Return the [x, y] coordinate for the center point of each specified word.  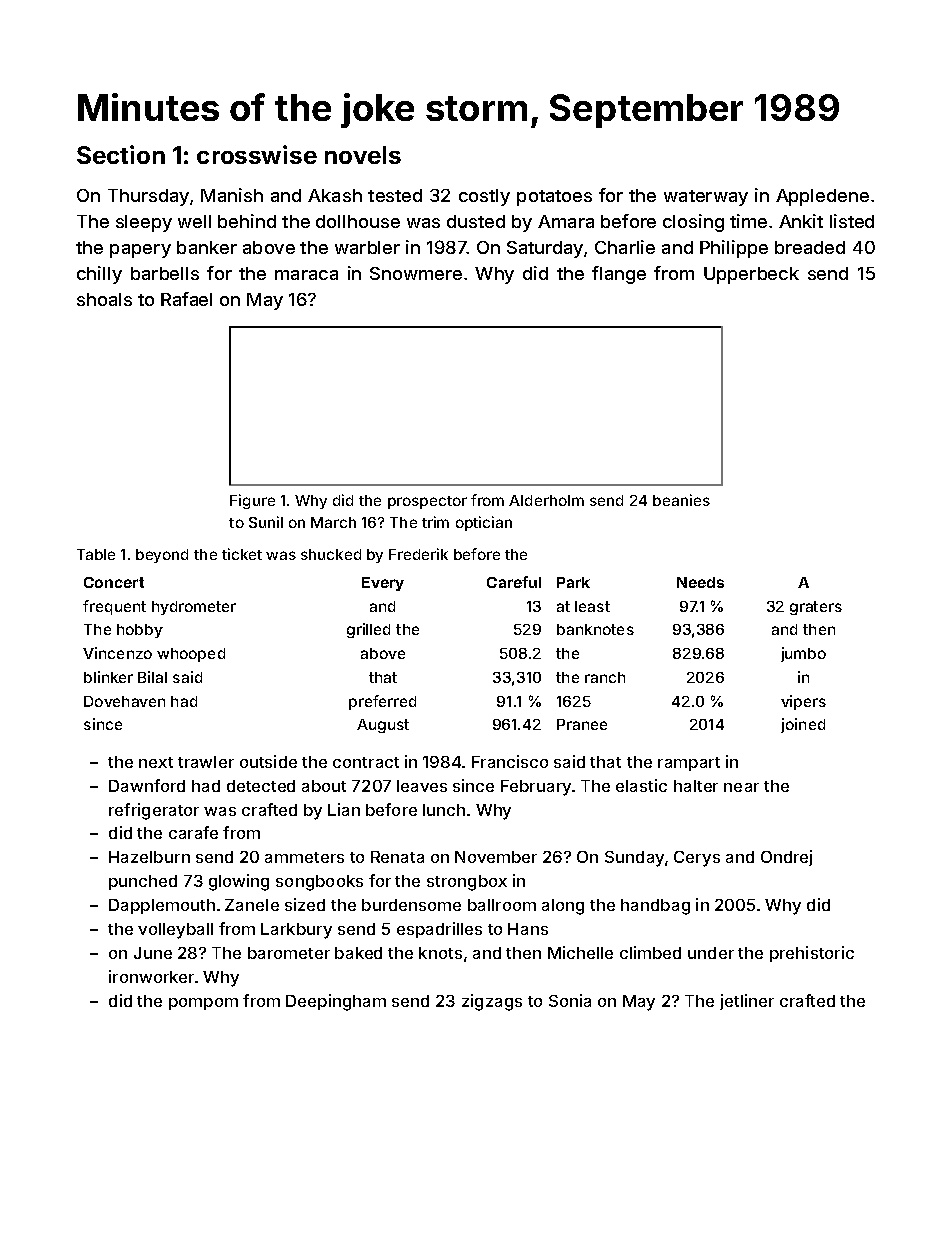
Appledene [822, 197]
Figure [252, 501]
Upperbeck [751, 275]
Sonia [570, 1000]
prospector [427, 502]
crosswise [257, 154]
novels [363, 155]
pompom [203, 1004]
